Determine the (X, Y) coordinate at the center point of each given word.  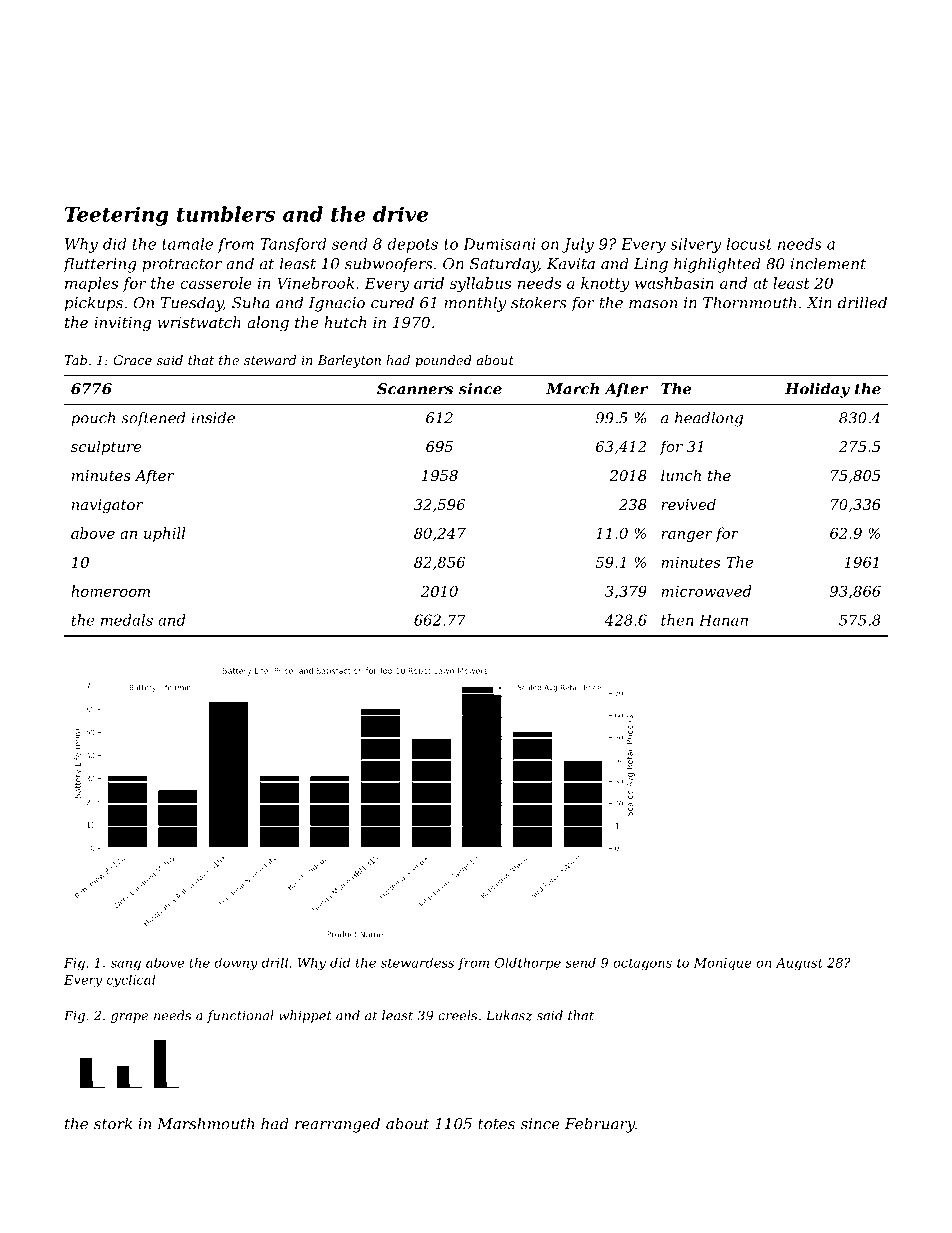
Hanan (723, 620)
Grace (132, 360)
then (677, 620)
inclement (828, 263)
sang (126, 965)
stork (113, 1123)
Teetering (117, 216)
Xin (819, 303)
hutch (345, 322)
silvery (695, 245)
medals (127, 620)
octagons (642, 964)
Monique (723, 964)
